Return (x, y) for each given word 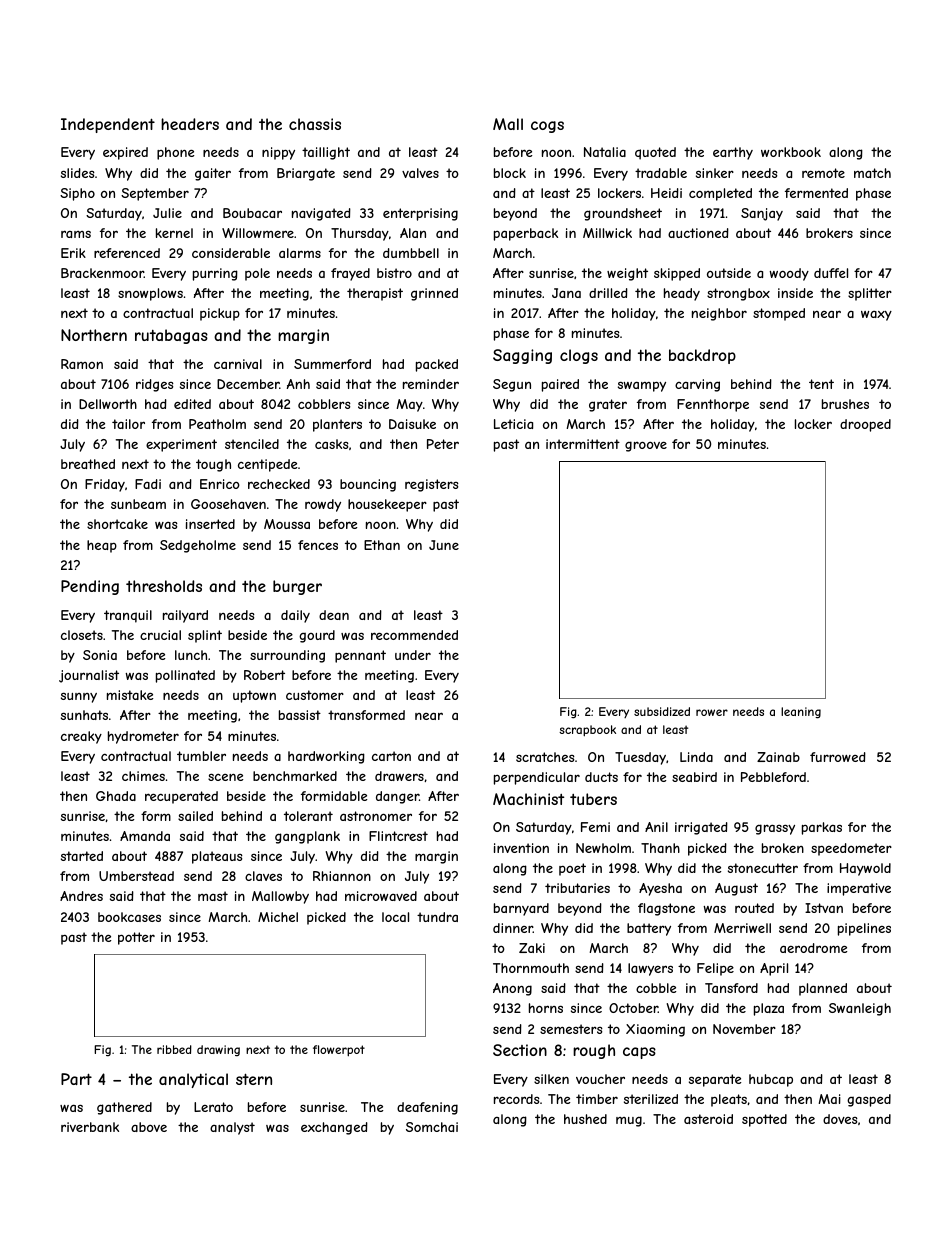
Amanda (145, 836)
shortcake (117, 524)
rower (712, 712)
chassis (315, 124)
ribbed (174, 1049)
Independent (108, 125)
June (444, 545)
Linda (696, 757)
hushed (585, 1119)
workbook (791, 152)
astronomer (376, 816)
